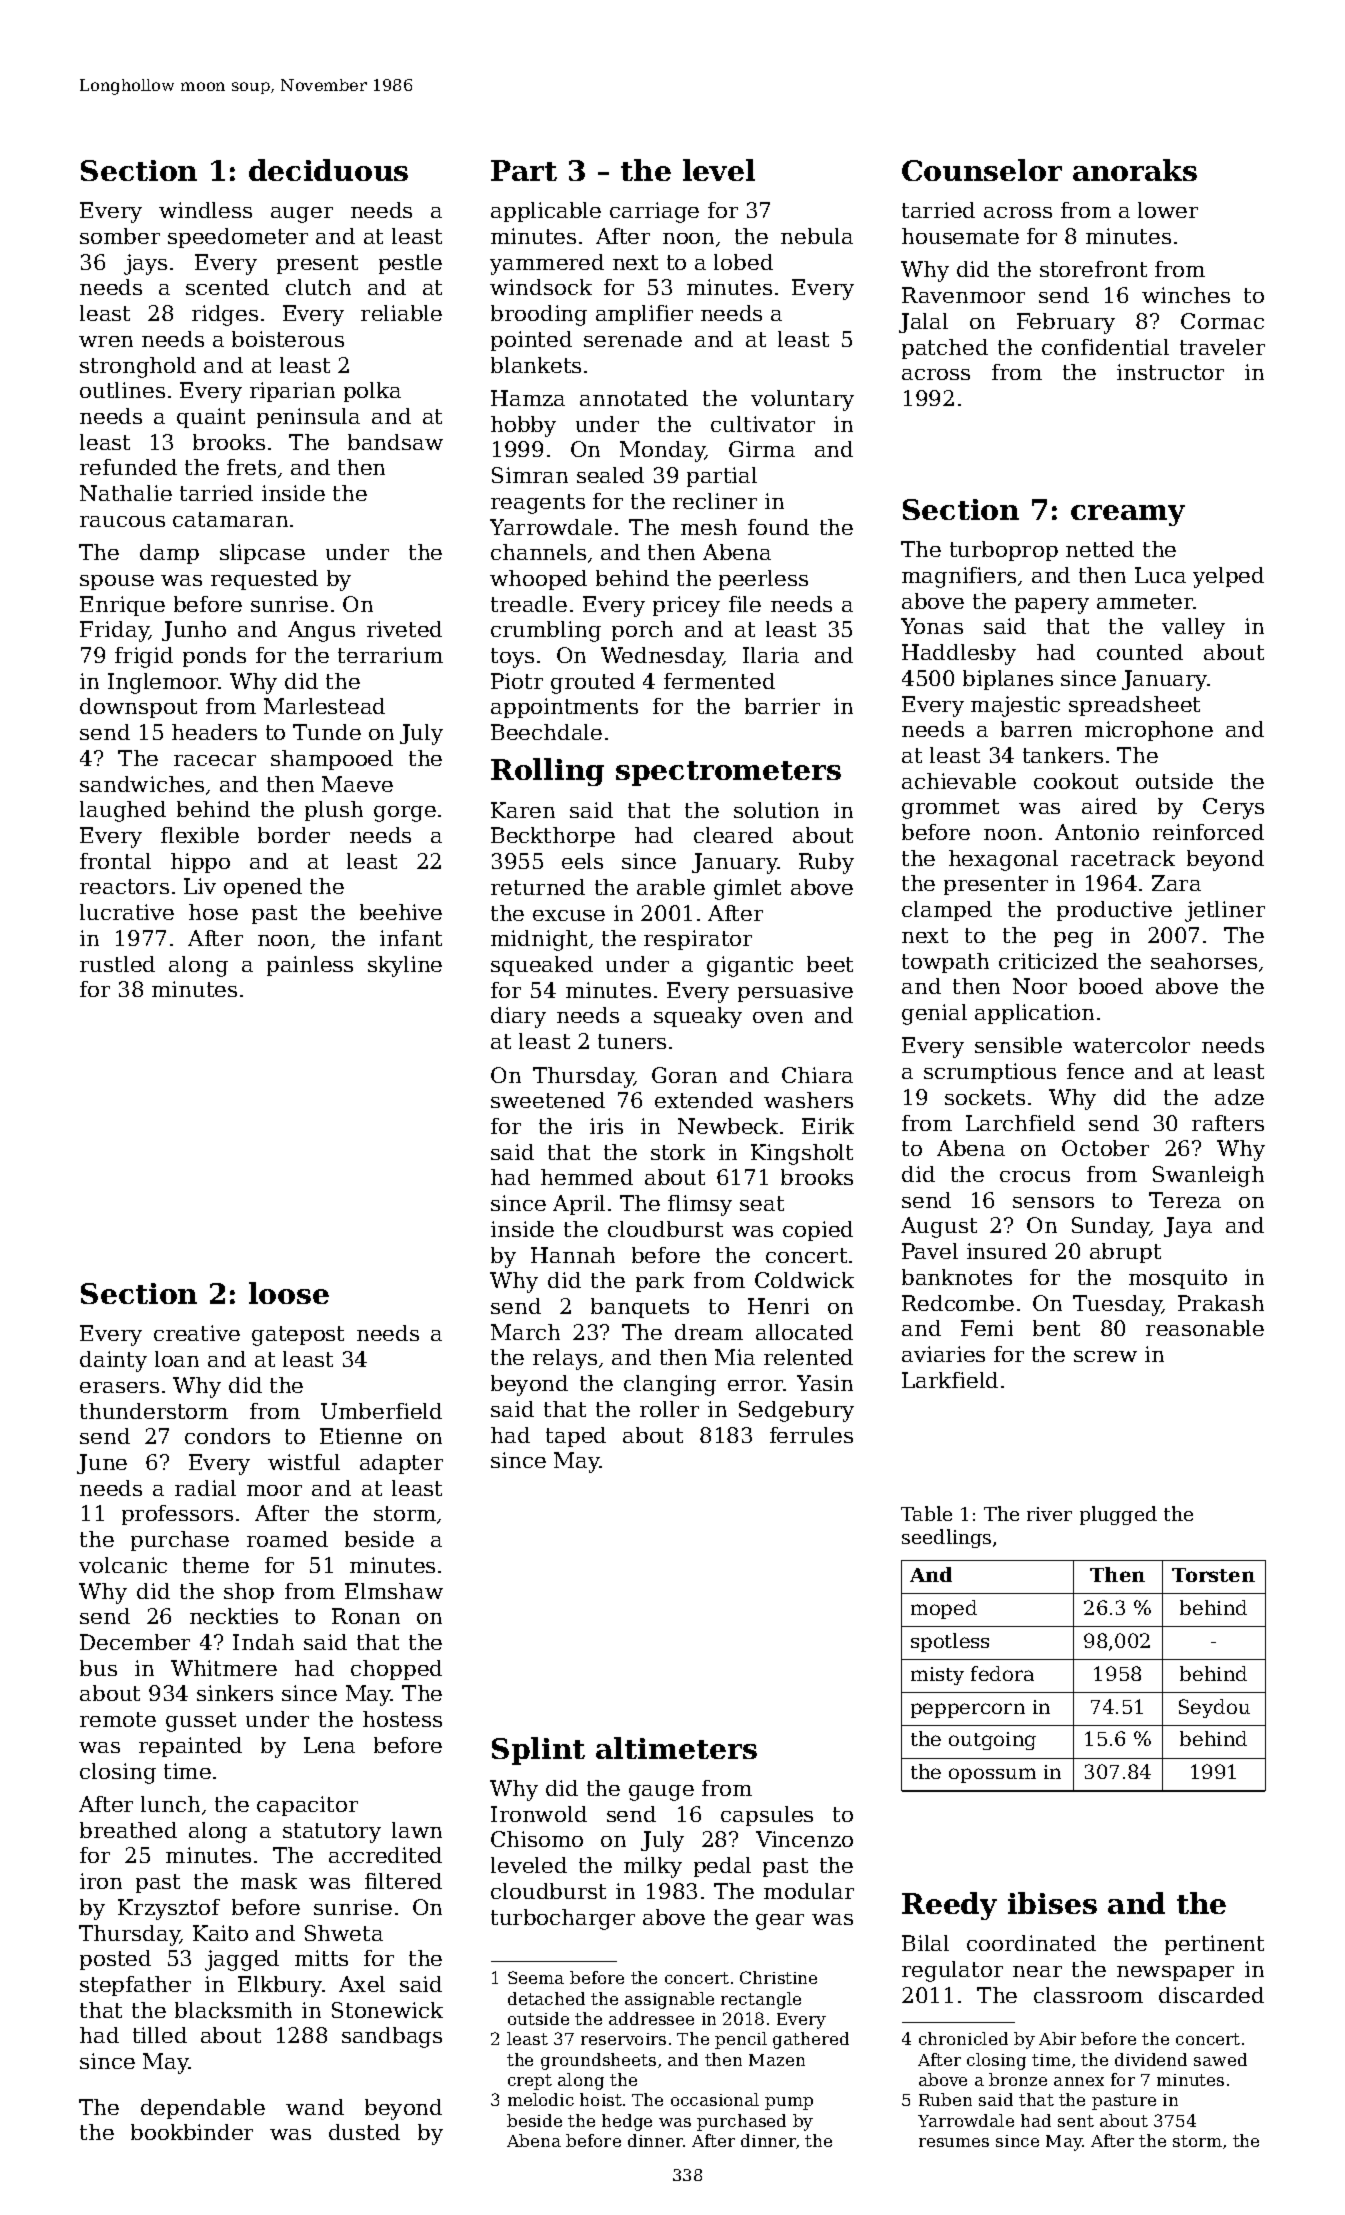  I want to click on Counselor, so click(982, 170).
